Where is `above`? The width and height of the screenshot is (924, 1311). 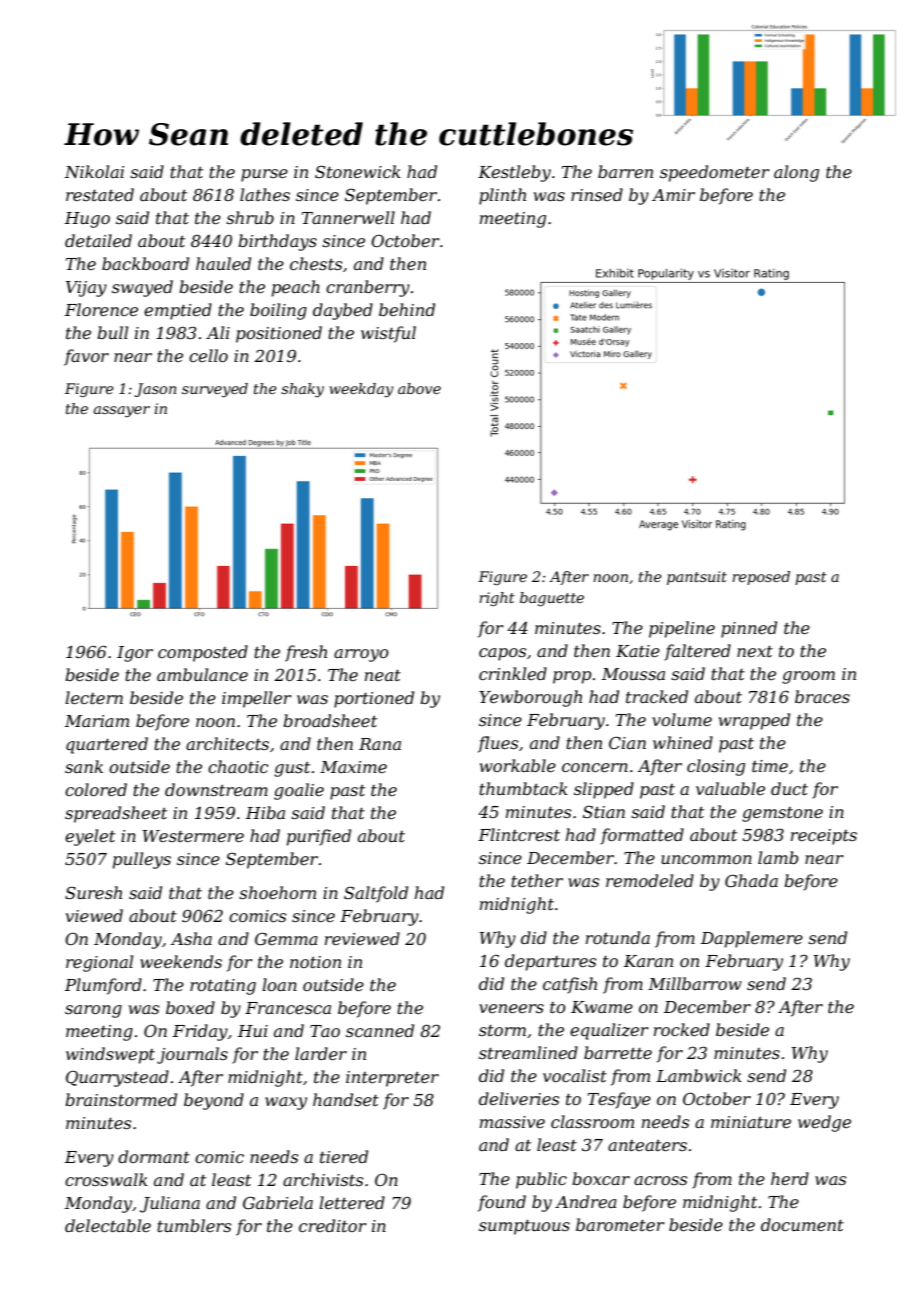
above is located at coordinates (419, 388).
